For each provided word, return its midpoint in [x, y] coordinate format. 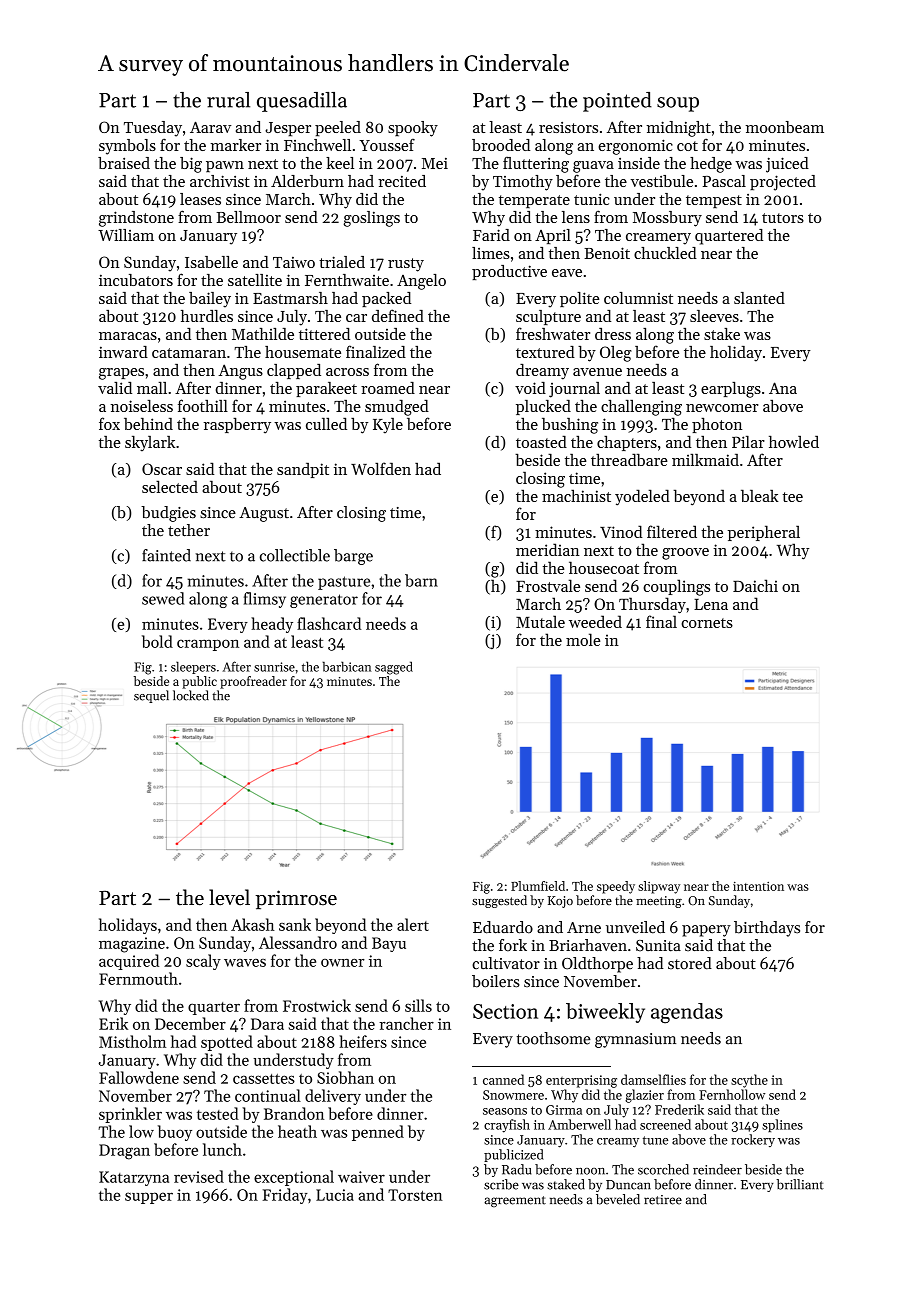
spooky [413, 129]
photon [717, 425]
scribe [501, 1184]
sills [418, 1005]
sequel [151, 696]
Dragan [124, 1152]
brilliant [800, 1184]
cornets [707, 623]
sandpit [303, 470]
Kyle [388, 426]
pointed [617, 102]
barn [421, 580]
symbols [127, 147]
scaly [203, 962]
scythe [749, 1081]
